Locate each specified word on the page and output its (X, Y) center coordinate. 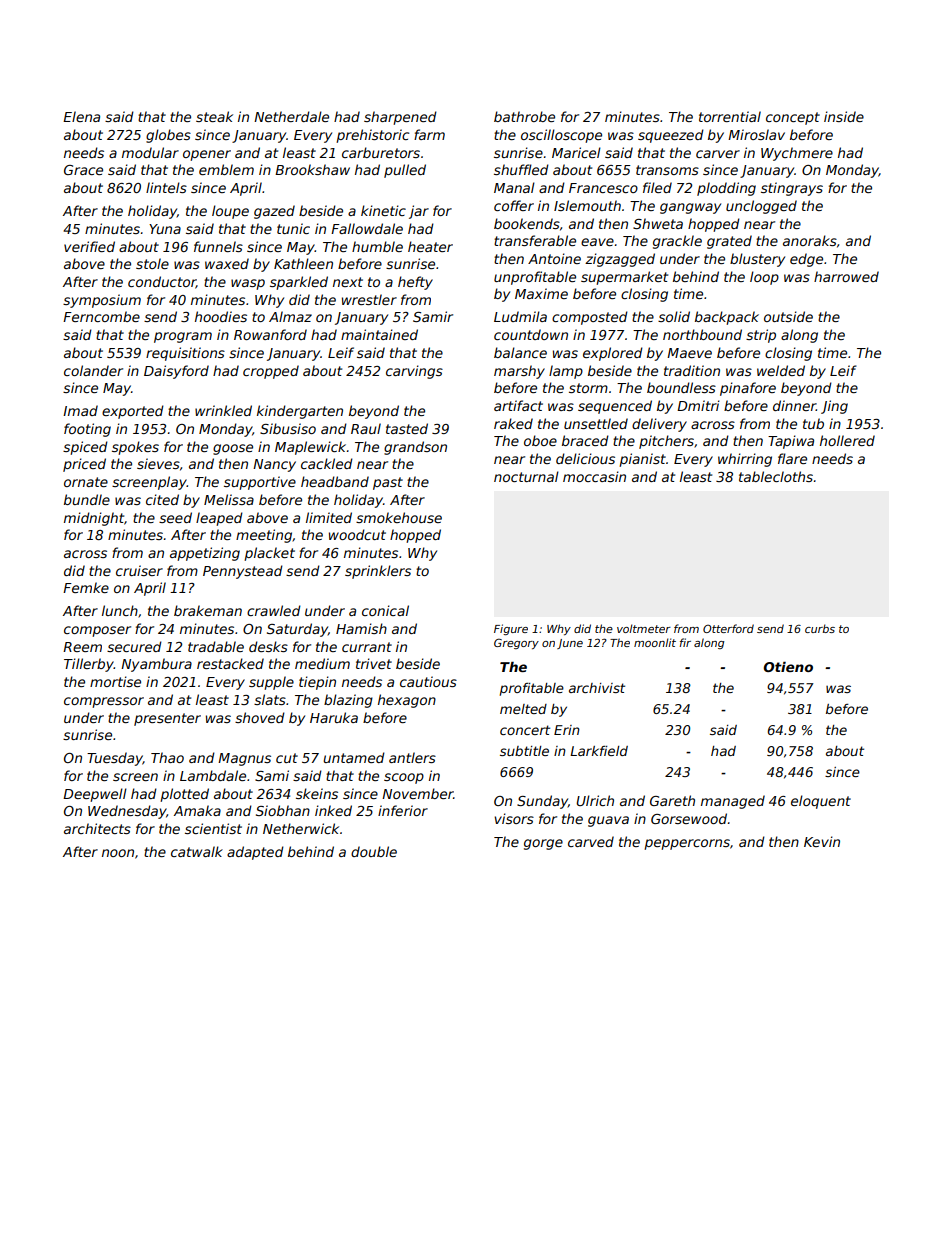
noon (118, 853)
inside (844, 116)
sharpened (400, 118)
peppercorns (687, 844)
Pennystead (243, 572)
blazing (348, 701)
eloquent (821, 802)
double (374, 851)
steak (214, 116)
